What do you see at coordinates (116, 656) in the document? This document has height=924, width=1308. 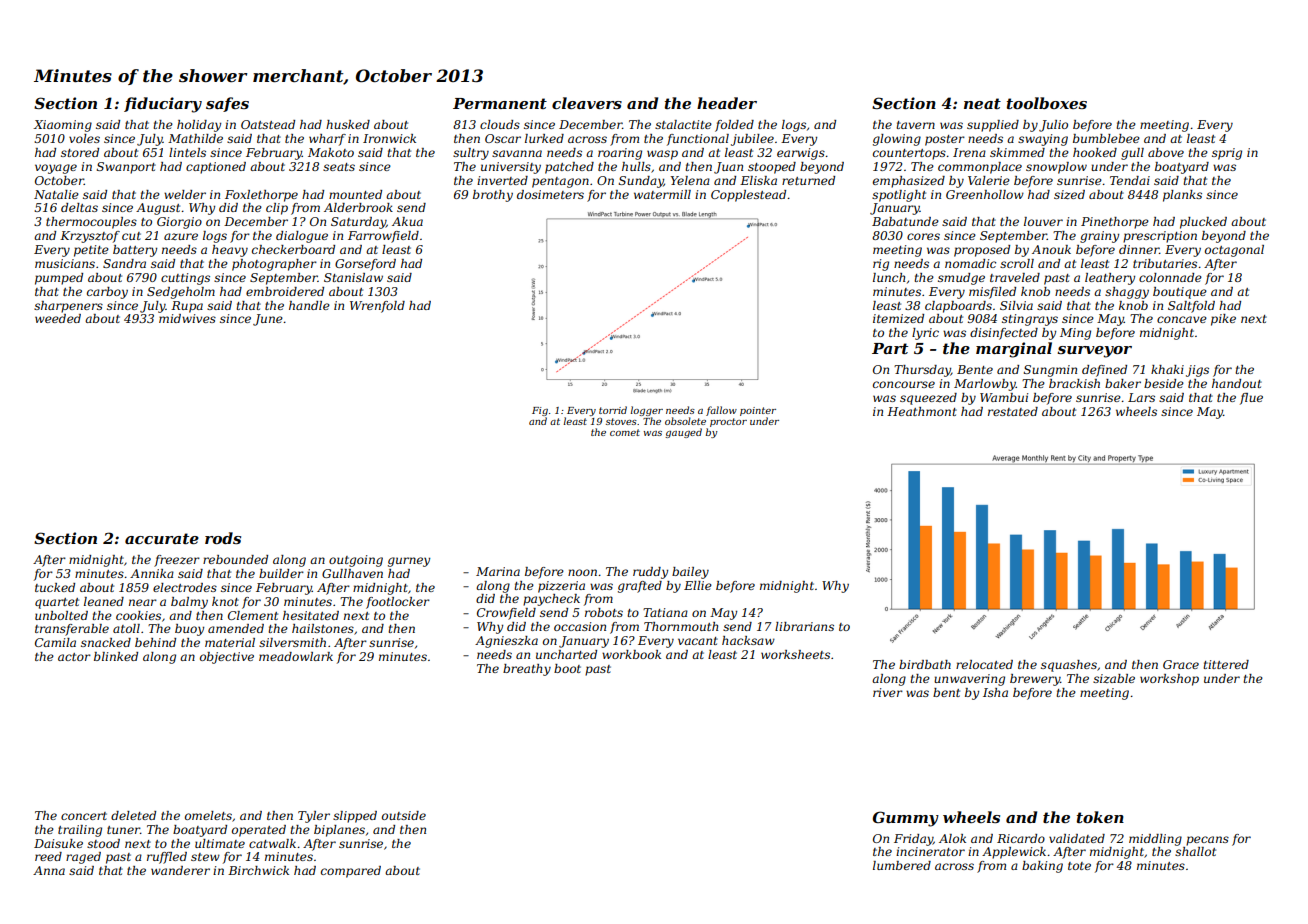 I see `blinked` at bounding box center [116, 656].
